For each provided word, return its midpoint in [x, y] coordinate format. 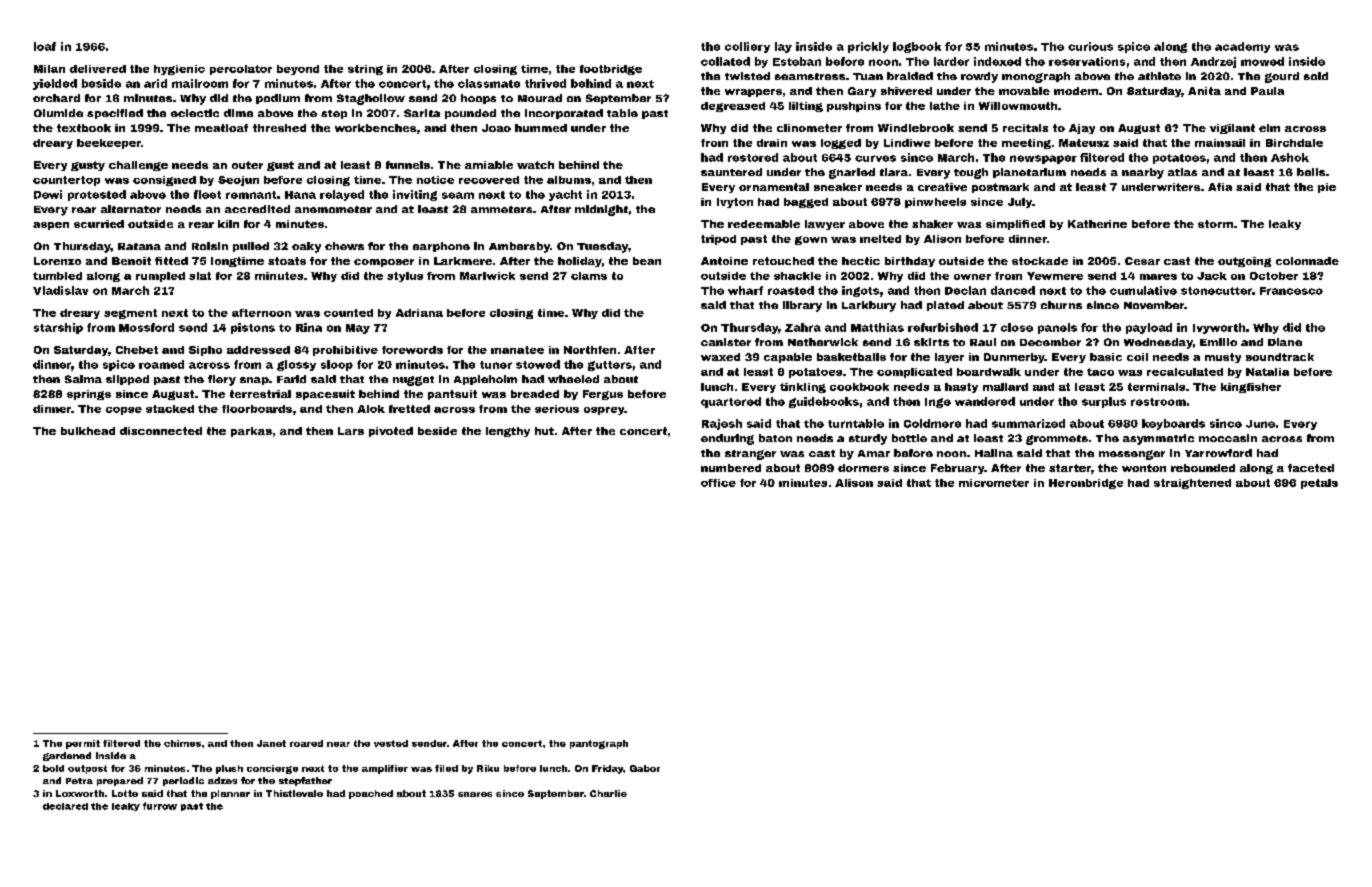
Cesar [1142, 261]
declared [65, 806]
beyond [298, 70]
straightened [1192, 484]
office [718, 483]
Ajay [1082, 129]
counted [348, 313]
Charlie [608, 793]
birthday [910, 262]
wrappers [753, 93]
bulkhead [88, 431]
